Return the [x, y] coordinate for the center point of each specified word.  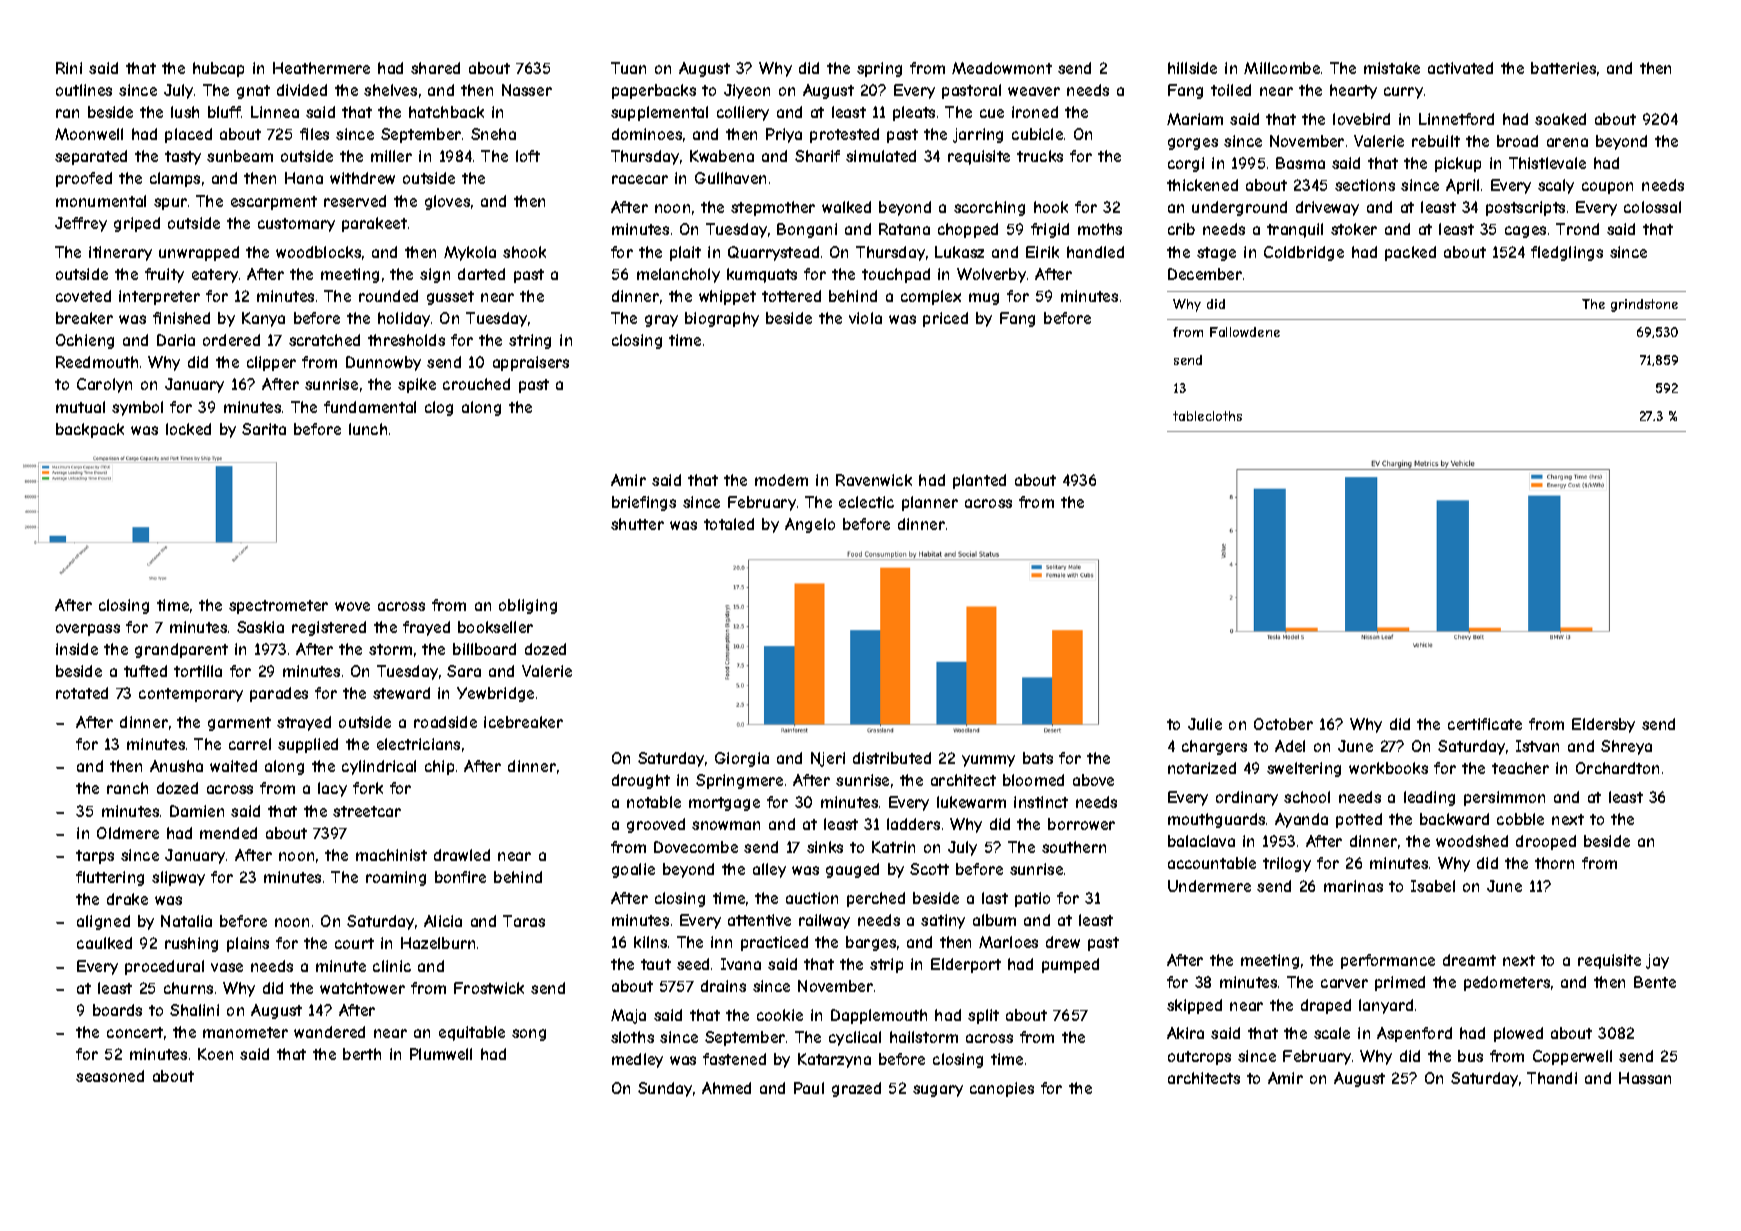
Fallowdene [1245, 332]
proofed [84, 179]
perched [876, 899]
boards [117, 1010]
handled [1095, 252]
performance [1388, 961]
